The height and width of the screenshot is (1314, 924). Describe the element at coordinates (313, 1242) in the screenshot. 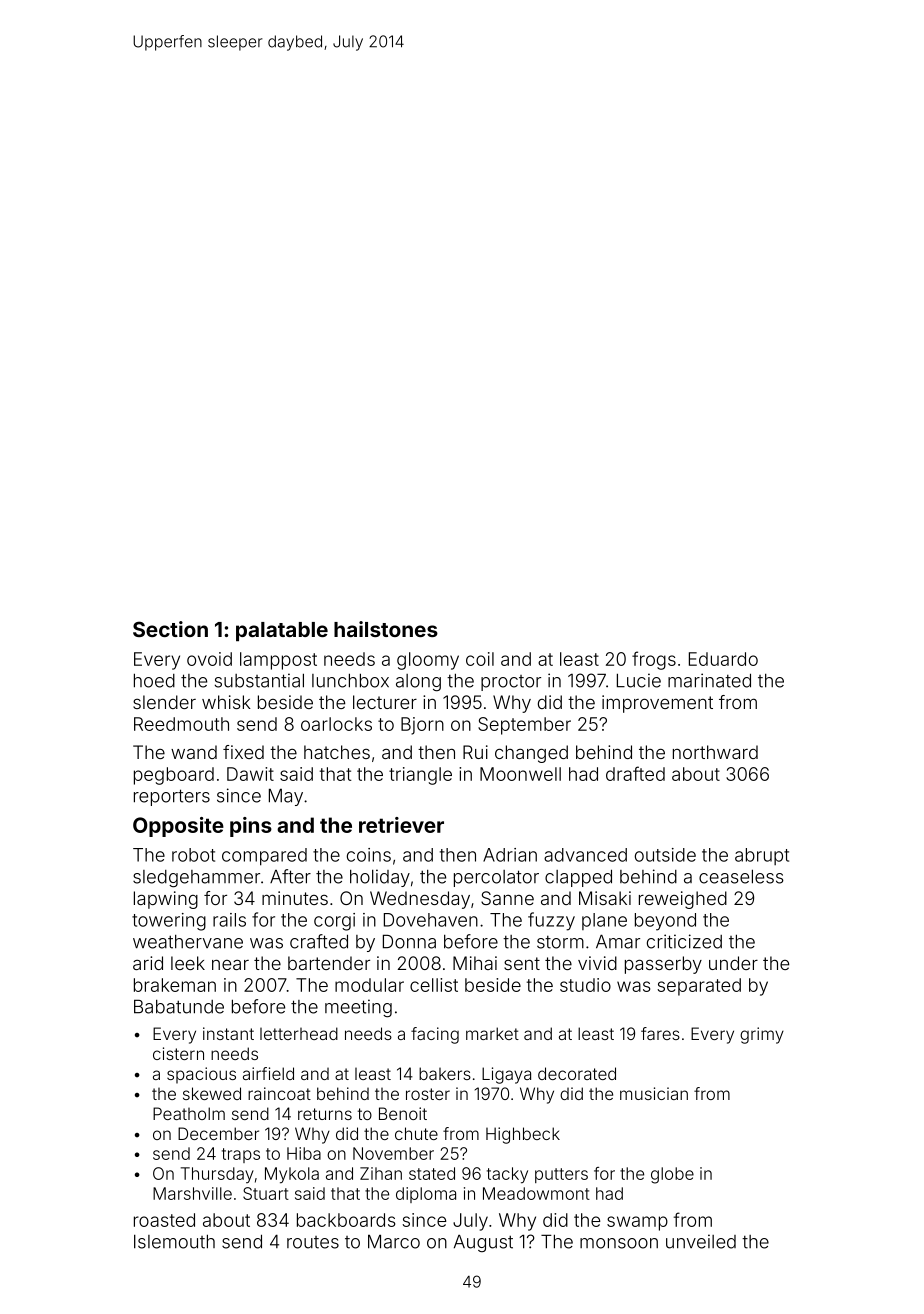

I see `routes` at that location.
